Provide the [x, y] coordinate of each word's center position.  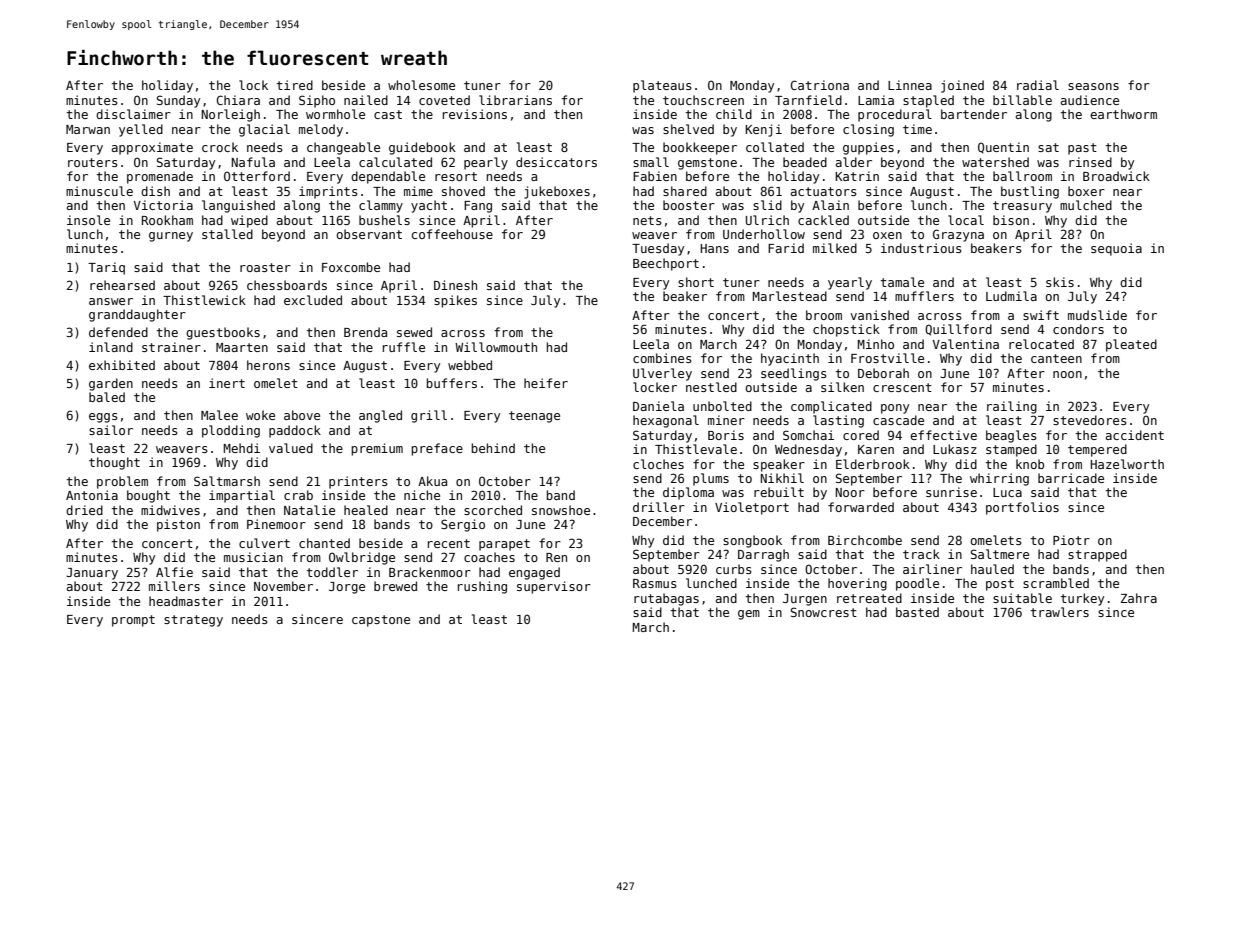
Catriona [820, 85]
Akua [432, 481]
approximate [152, 148]
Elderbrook [873, 464]
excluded [313, 300]
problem [122, 482]
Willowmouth [496, 347]
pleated [1131, 345]
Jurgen [805, 600]
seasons [1093, 86]
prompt [133, 621]
